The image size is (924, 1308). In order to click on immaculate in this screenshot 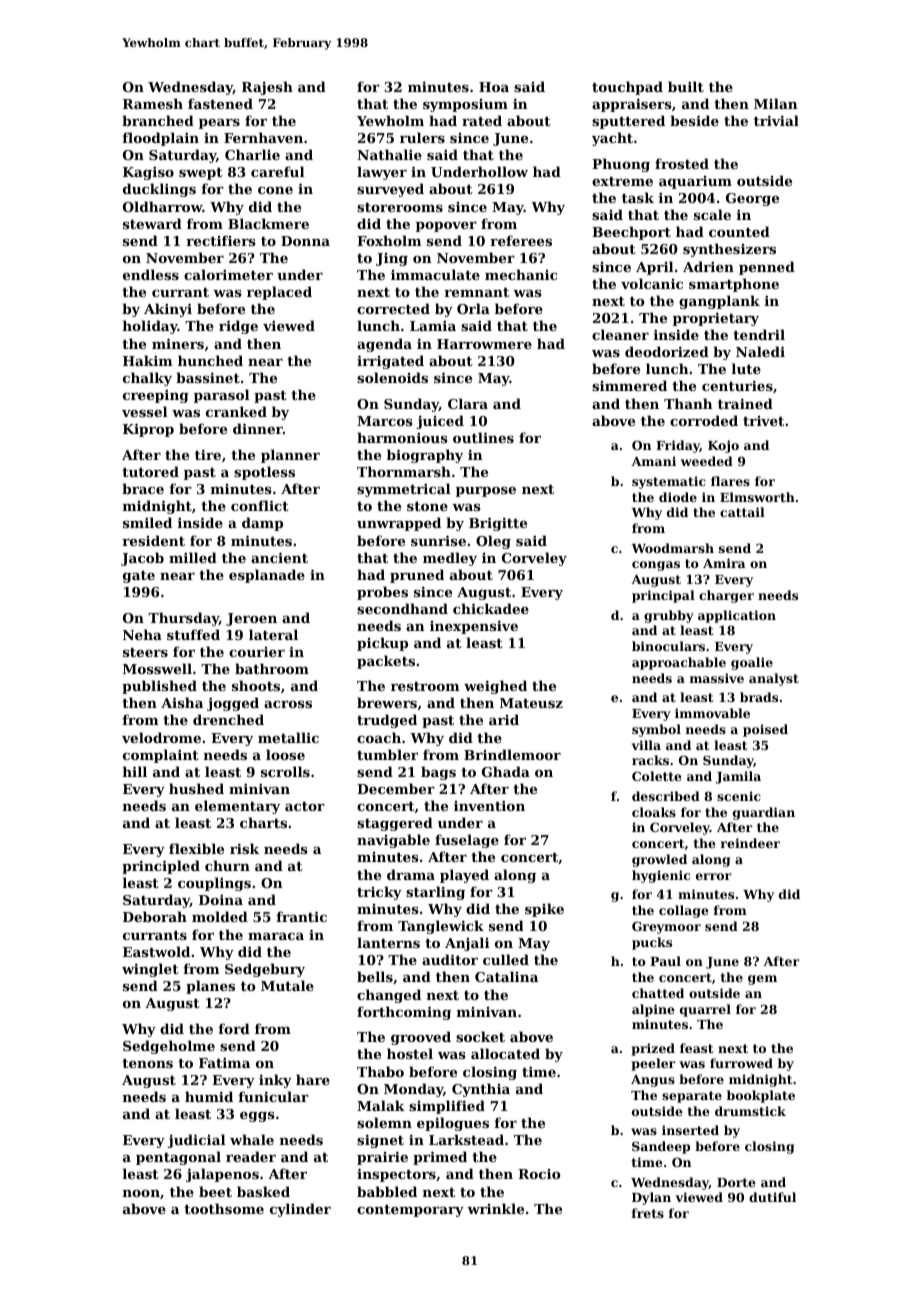, I will do `click(435, 274)`.
